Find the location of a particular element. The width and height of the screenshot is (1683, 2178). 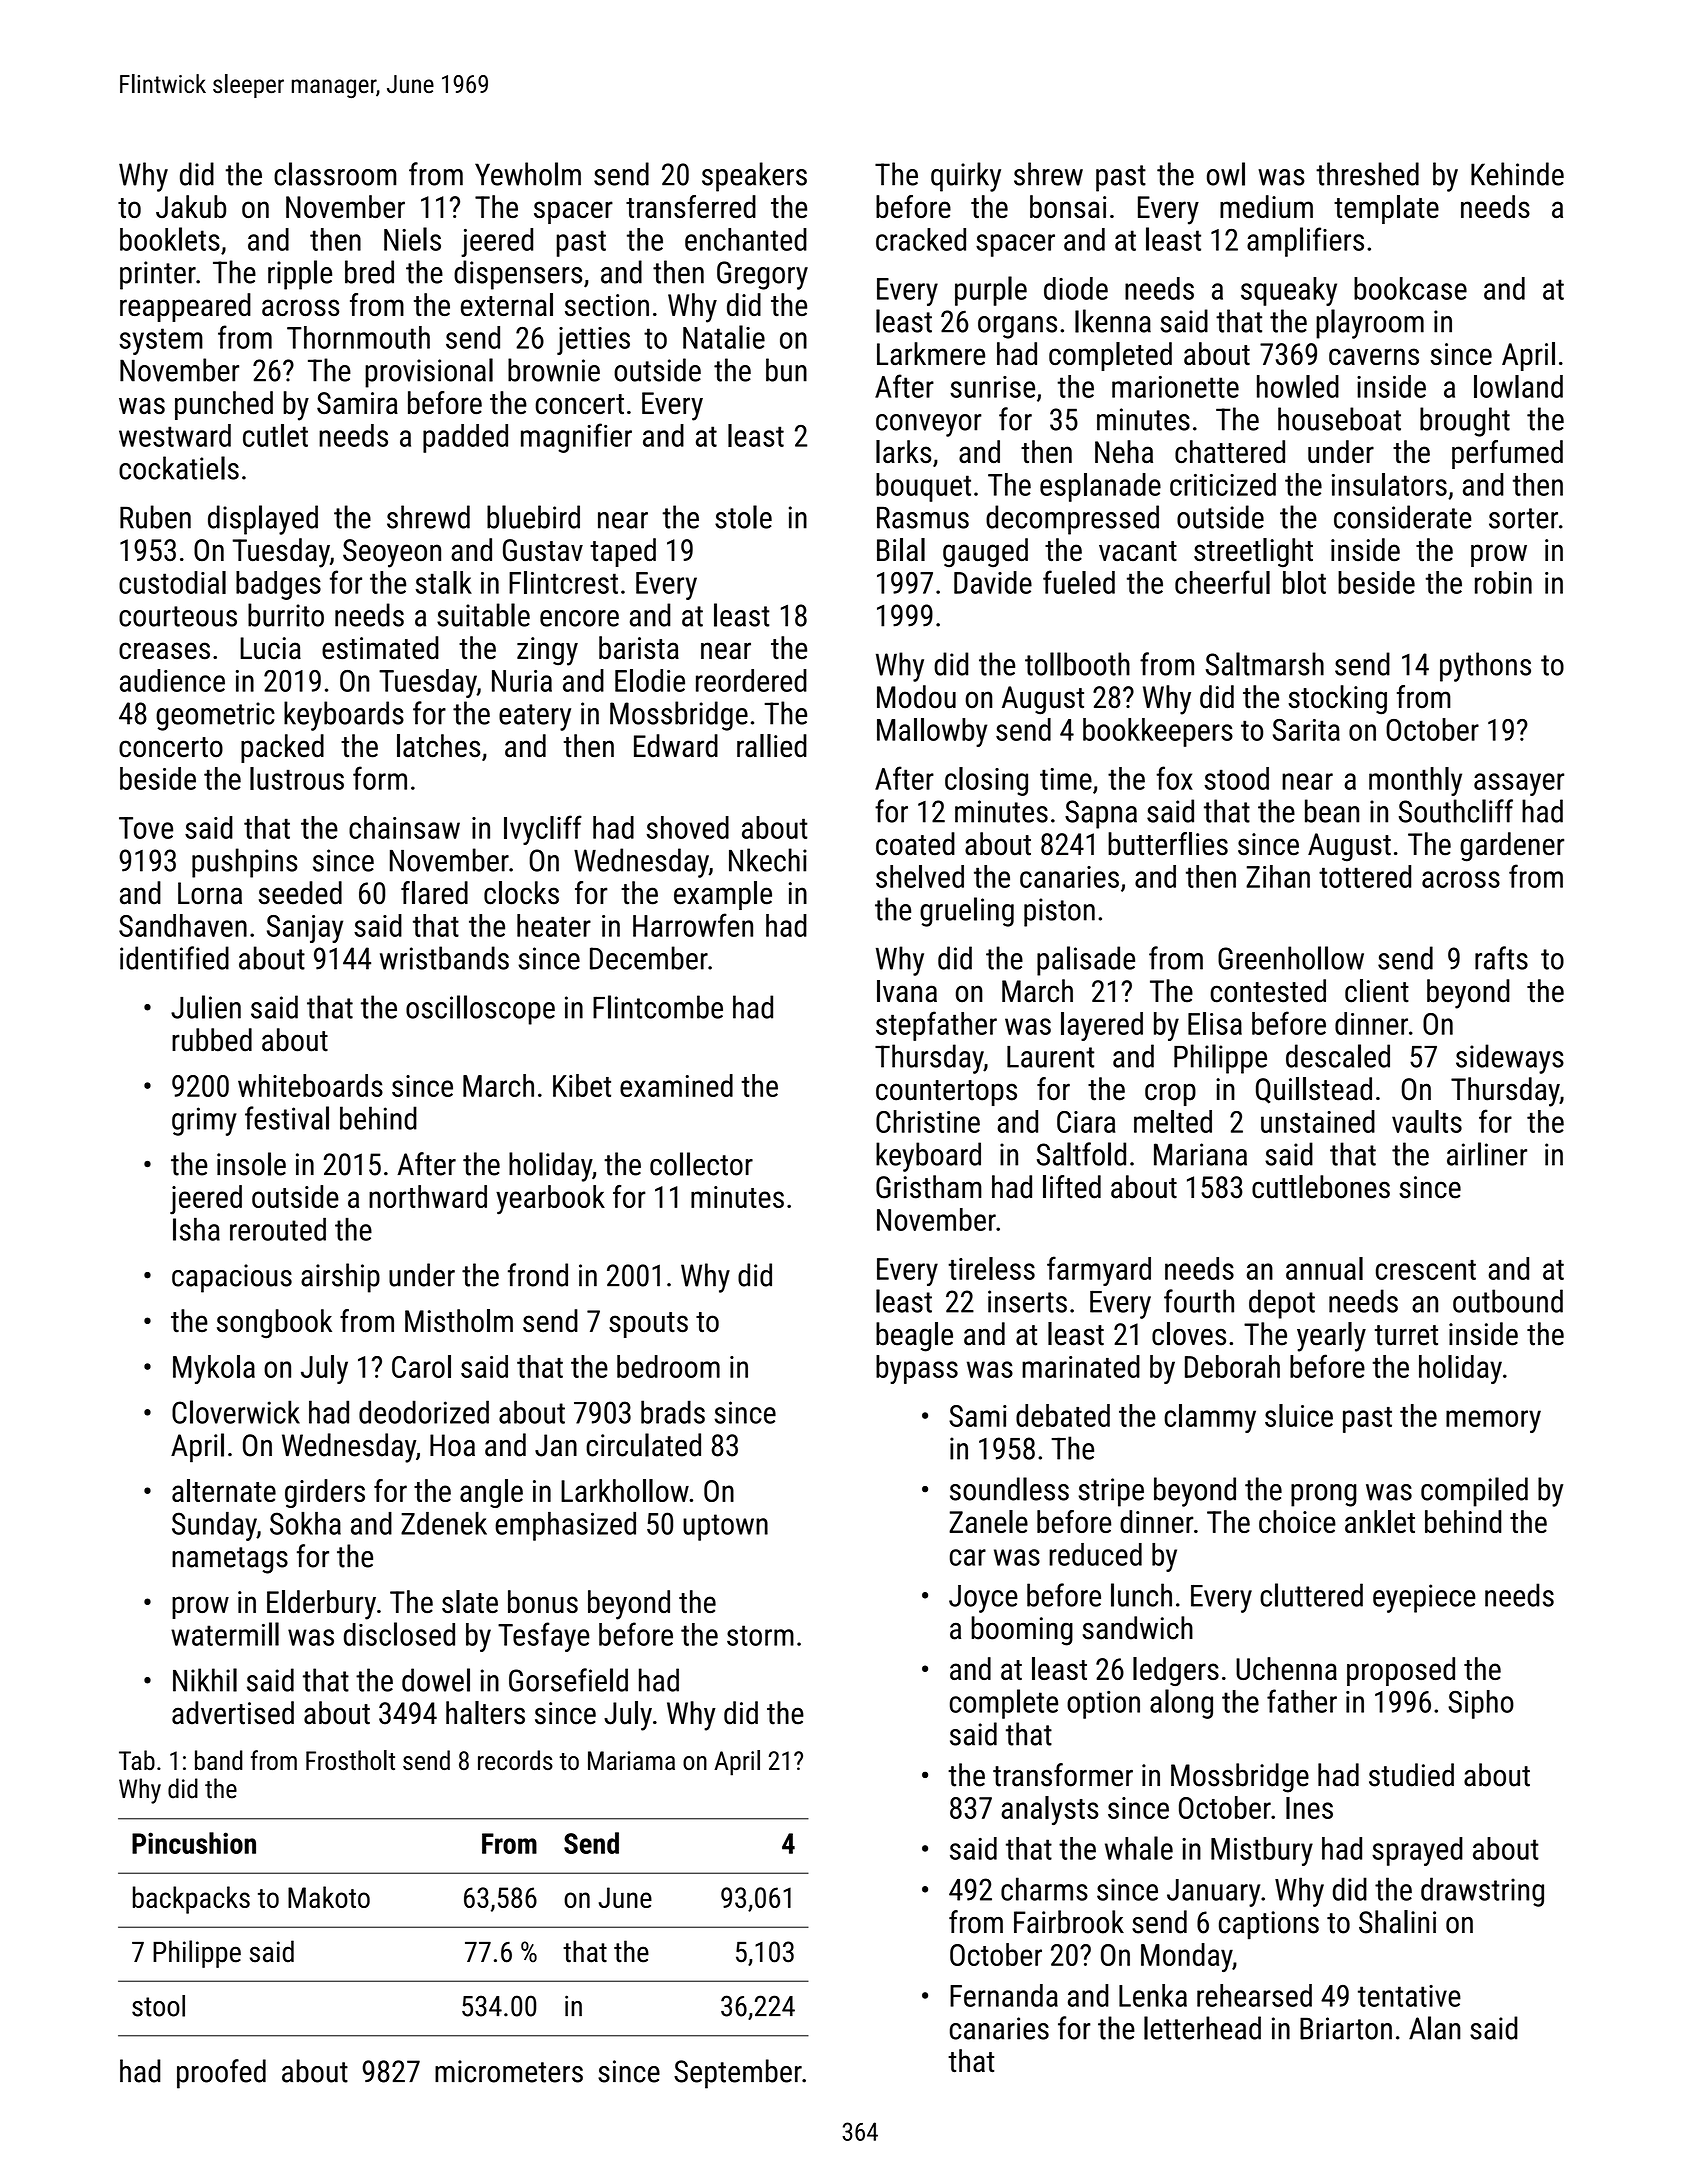

capacious is located at coordinates (232, 1278).
